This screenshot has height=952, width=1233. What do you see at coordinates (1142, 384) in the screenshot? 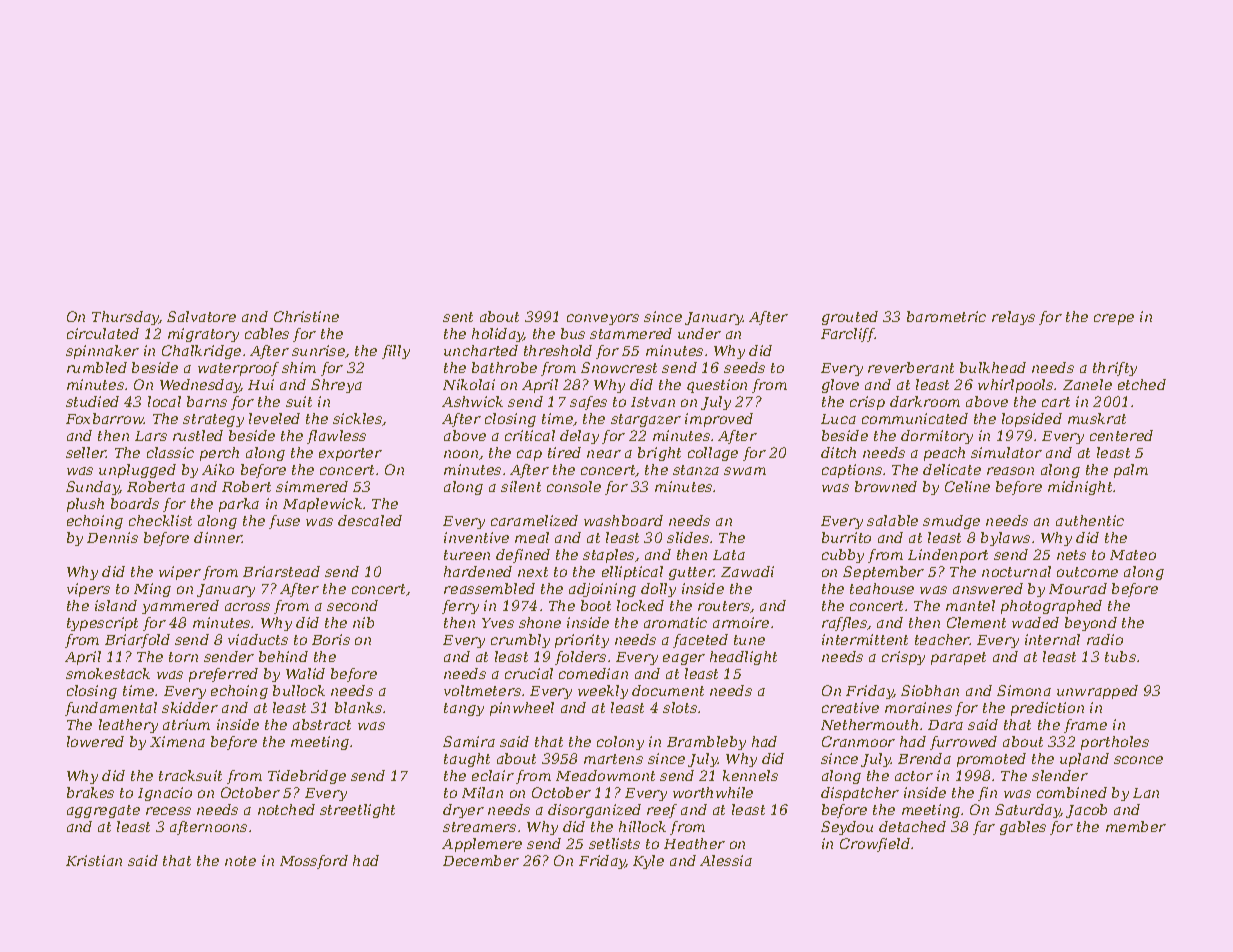
I see `etched` at bounding box center [1142, 384].
